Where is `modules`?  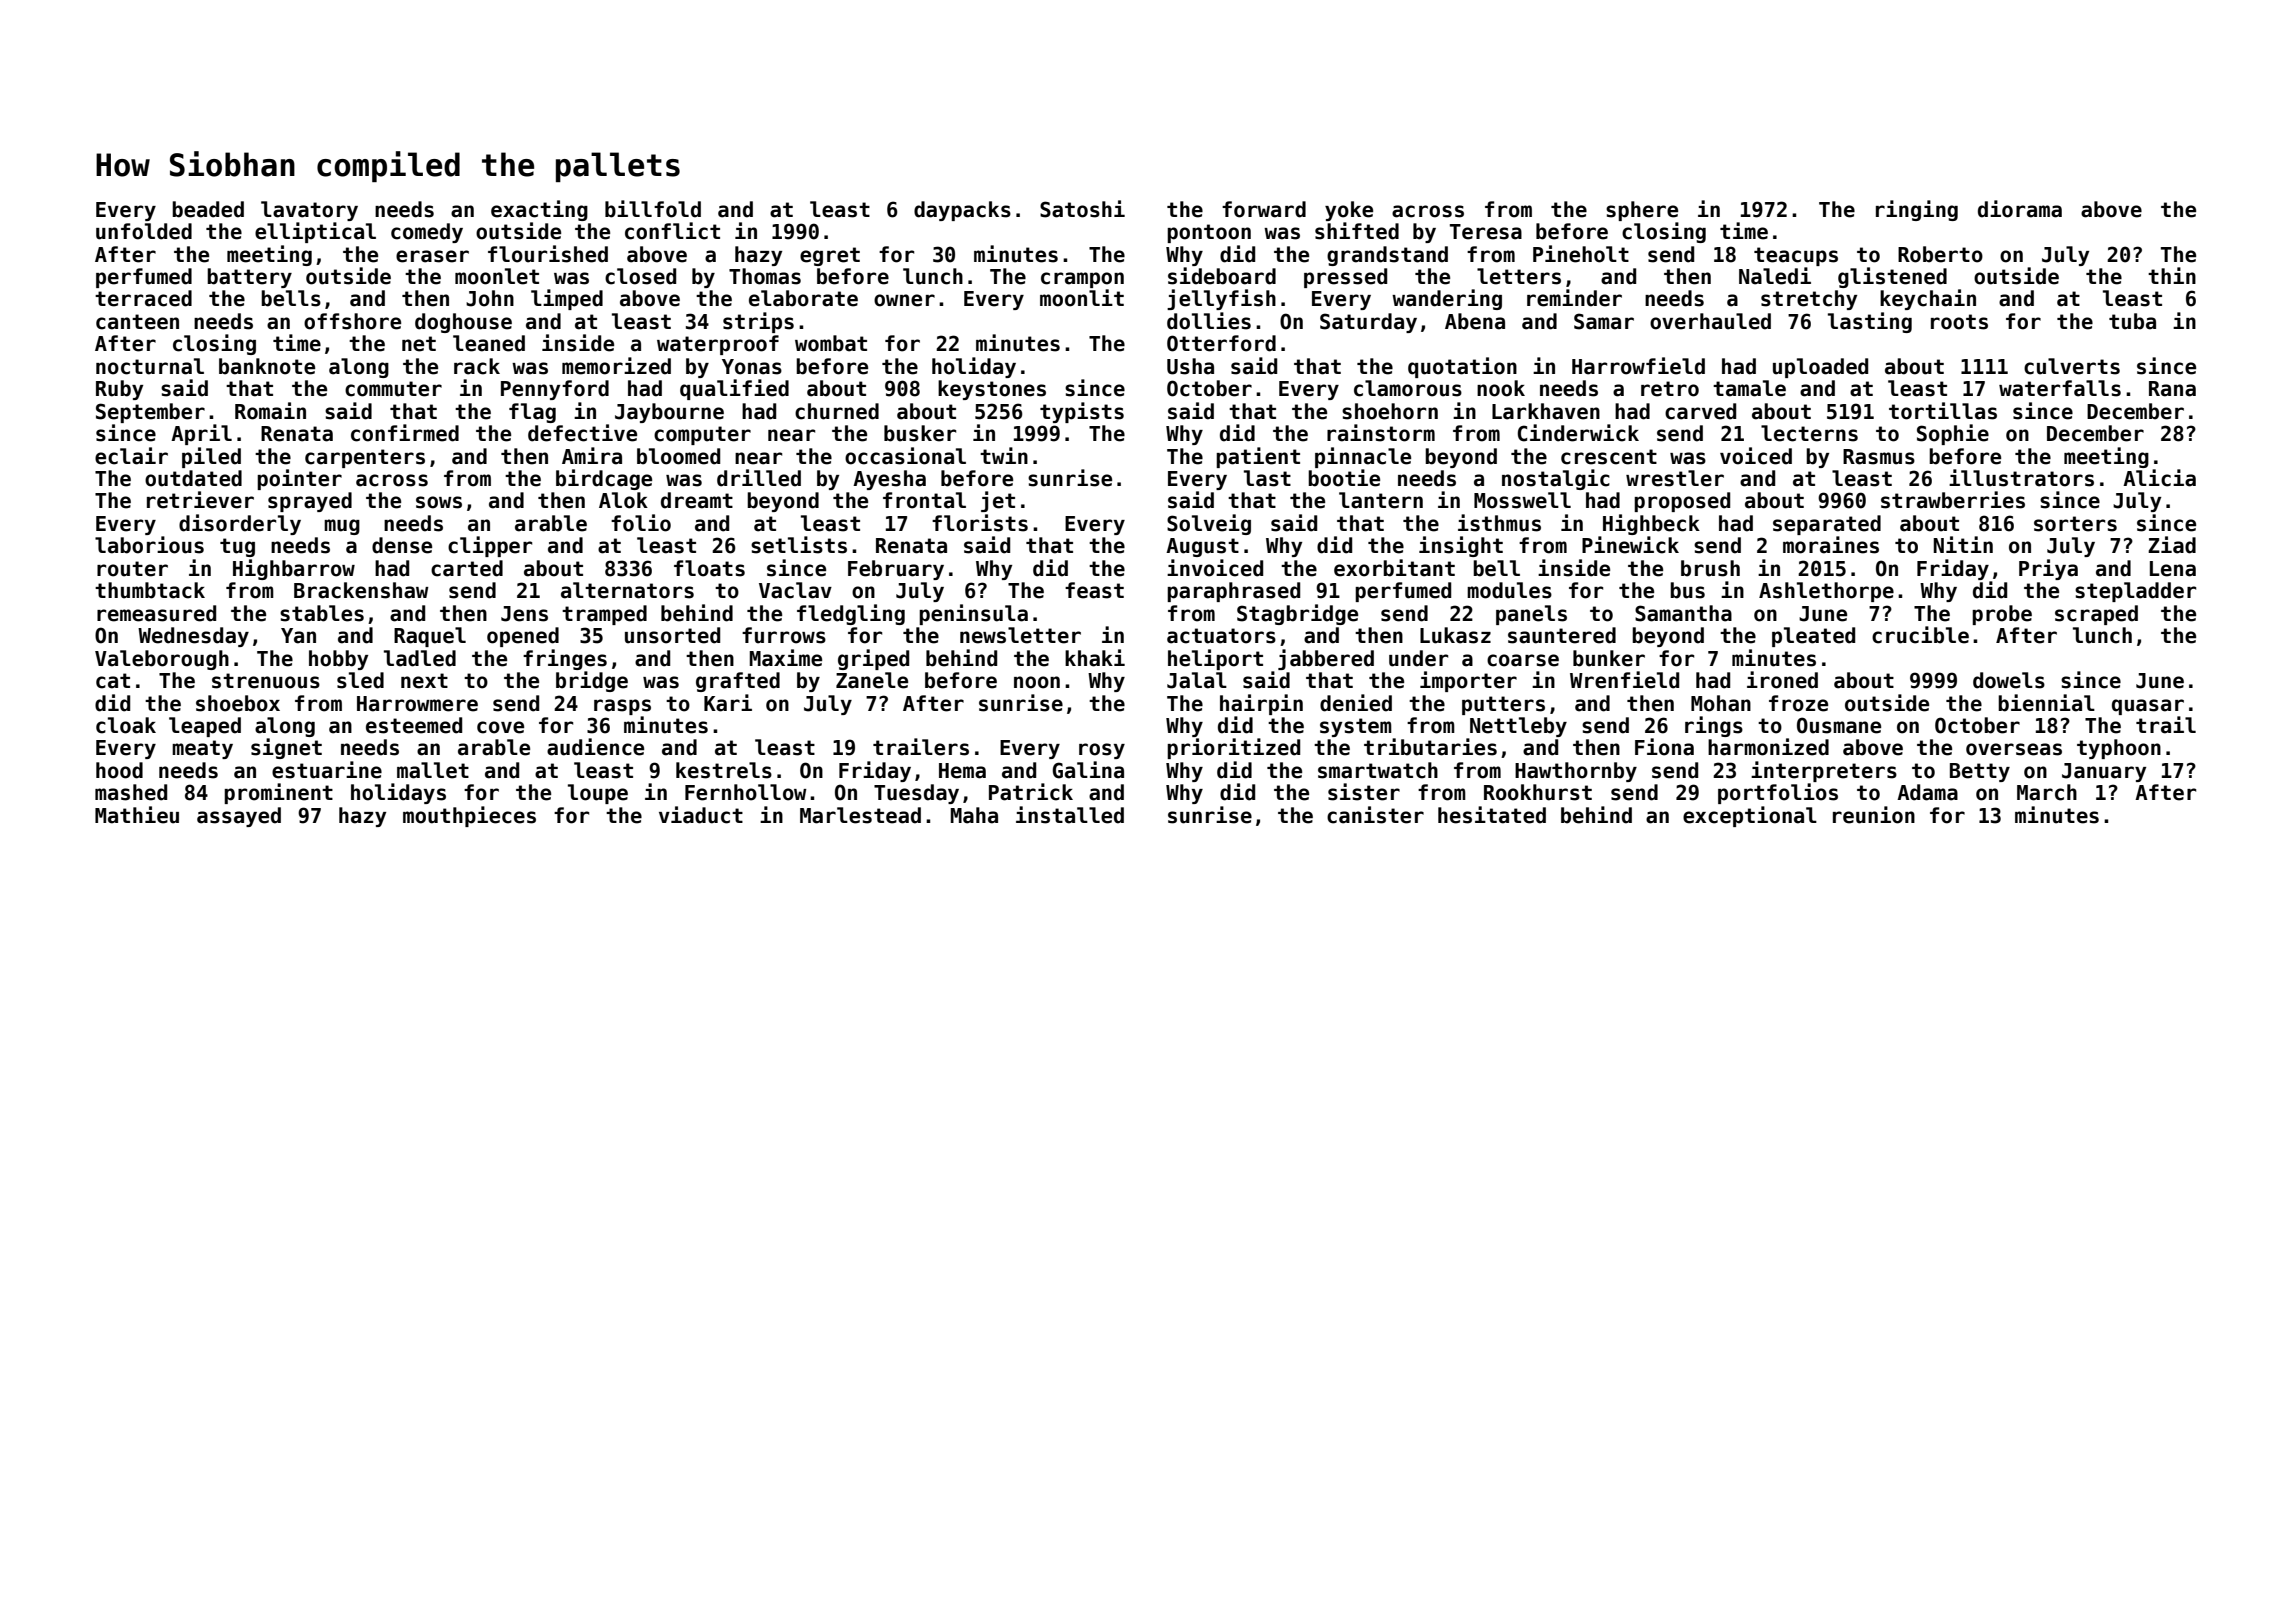 modules is located at coordinates (1509, 590).
